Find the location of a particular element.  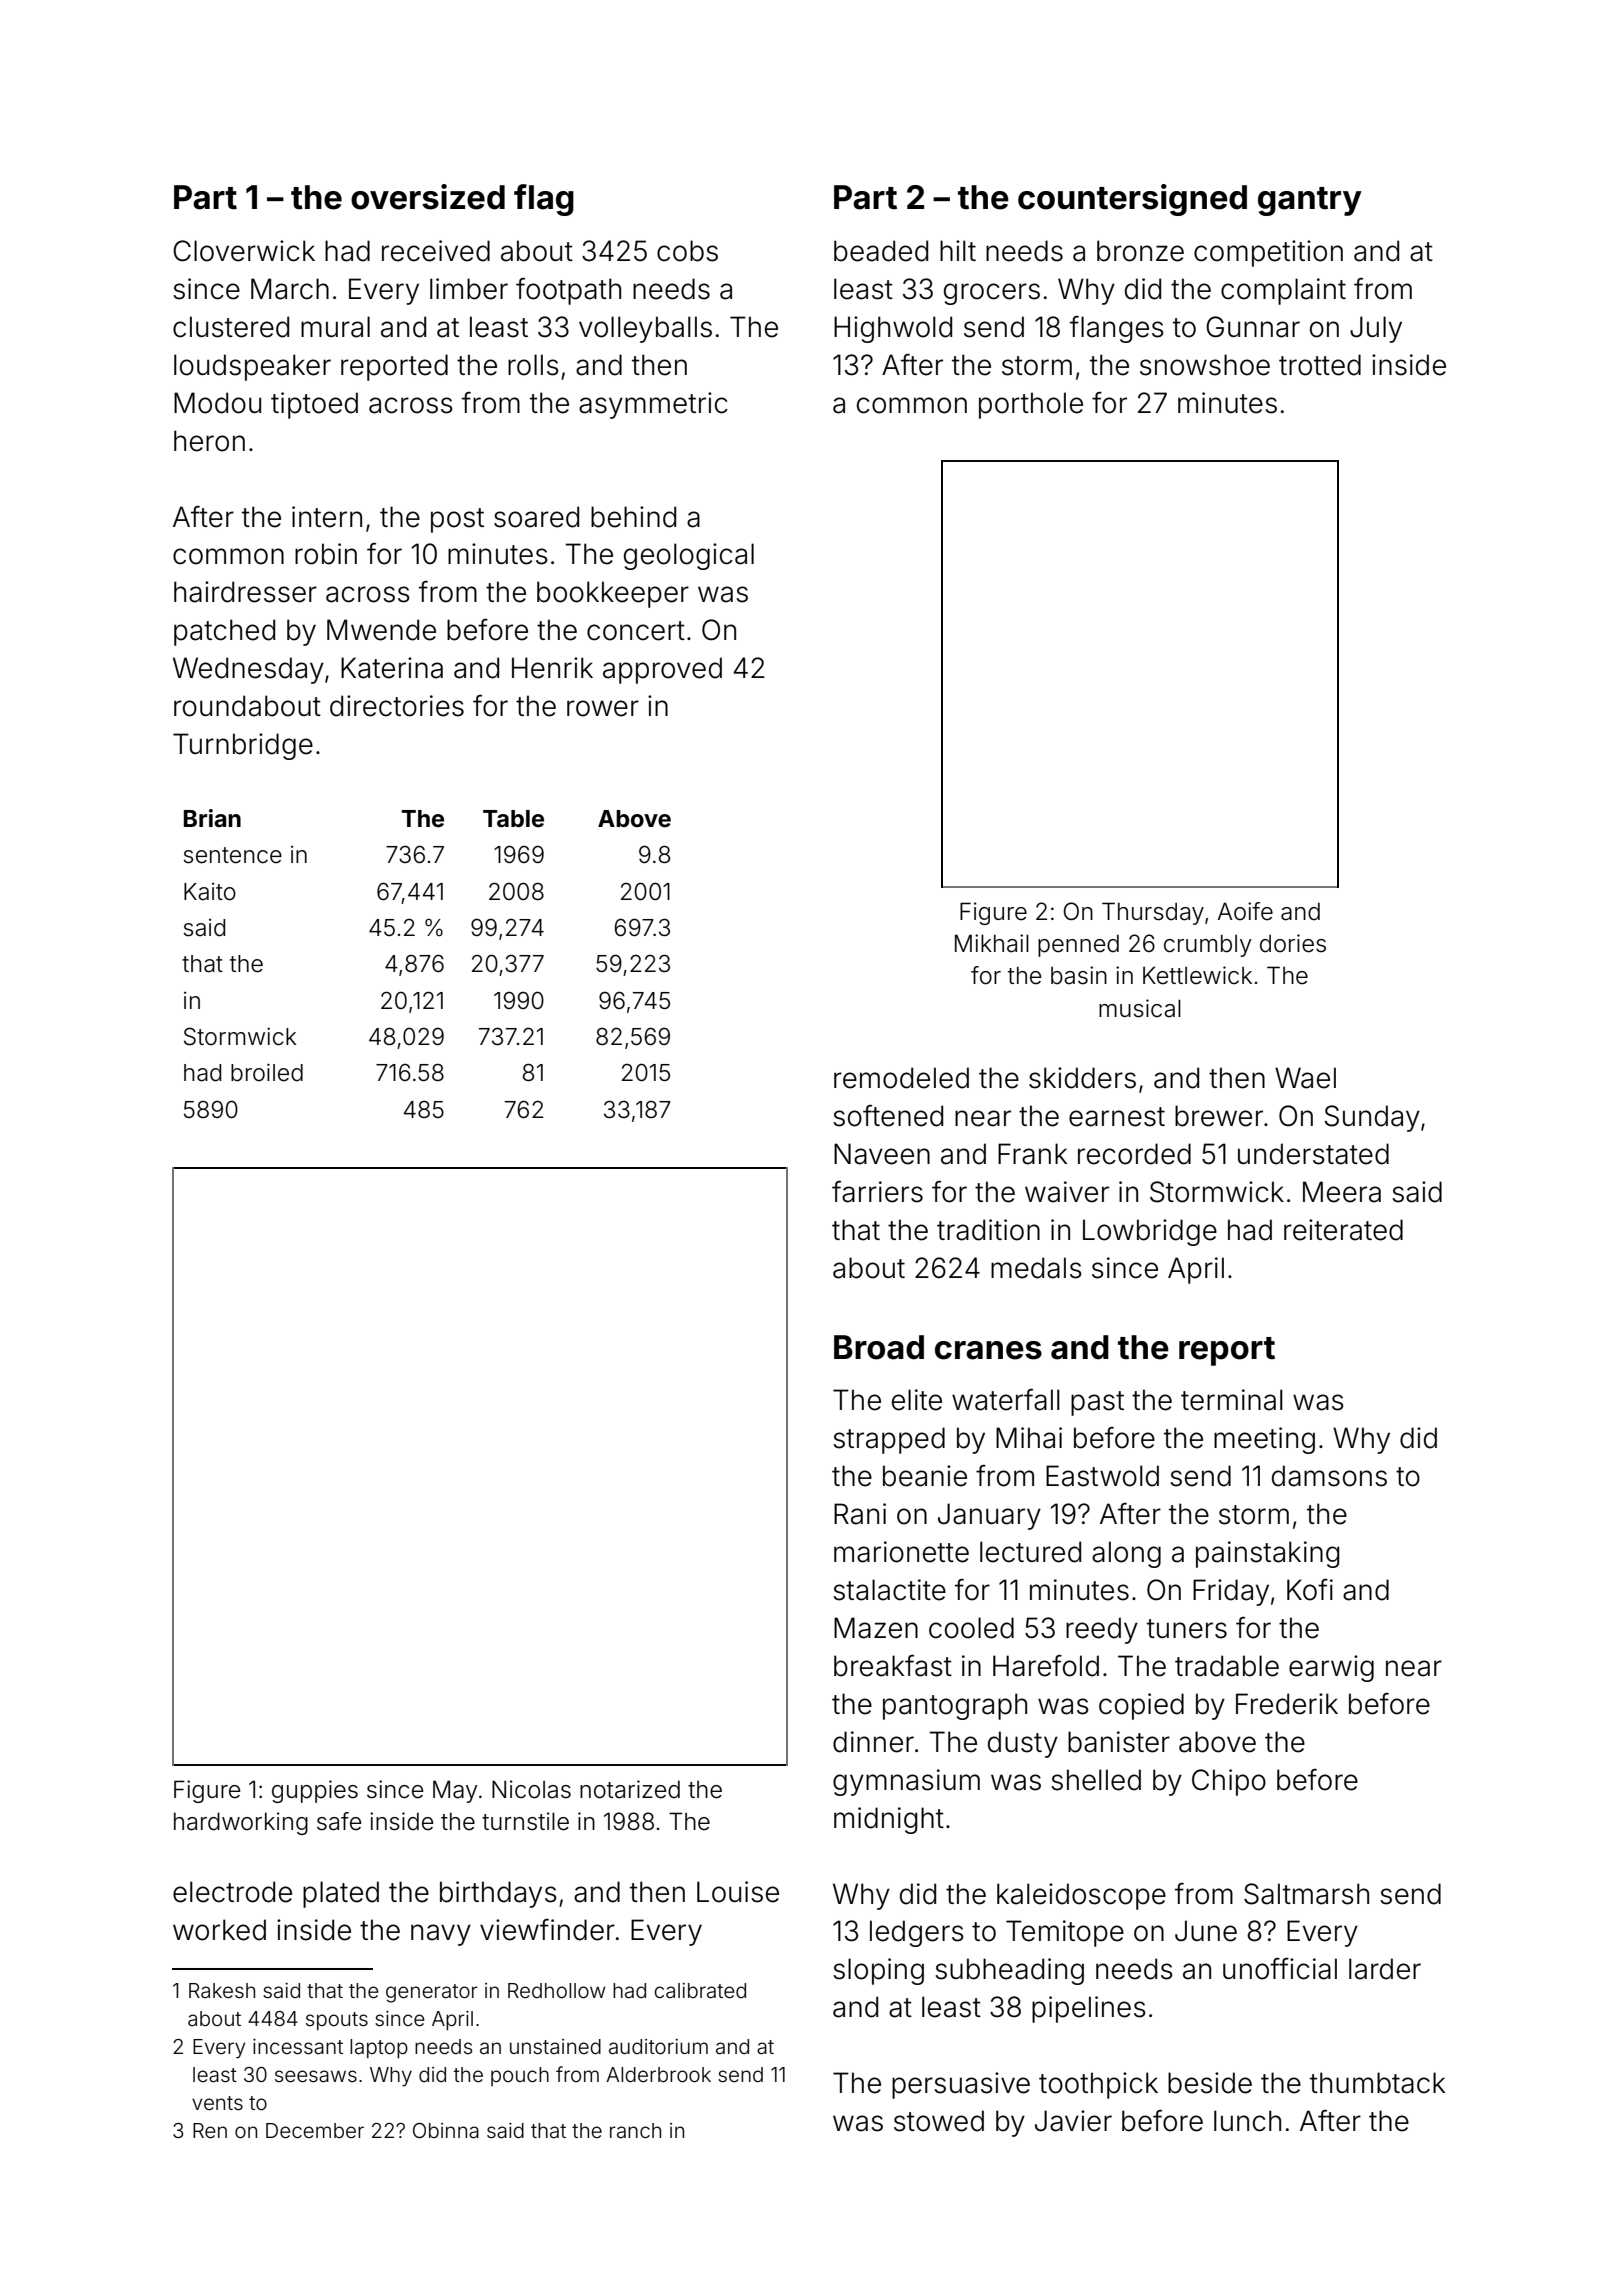

farriers is located at coordinates (877, 1192).
